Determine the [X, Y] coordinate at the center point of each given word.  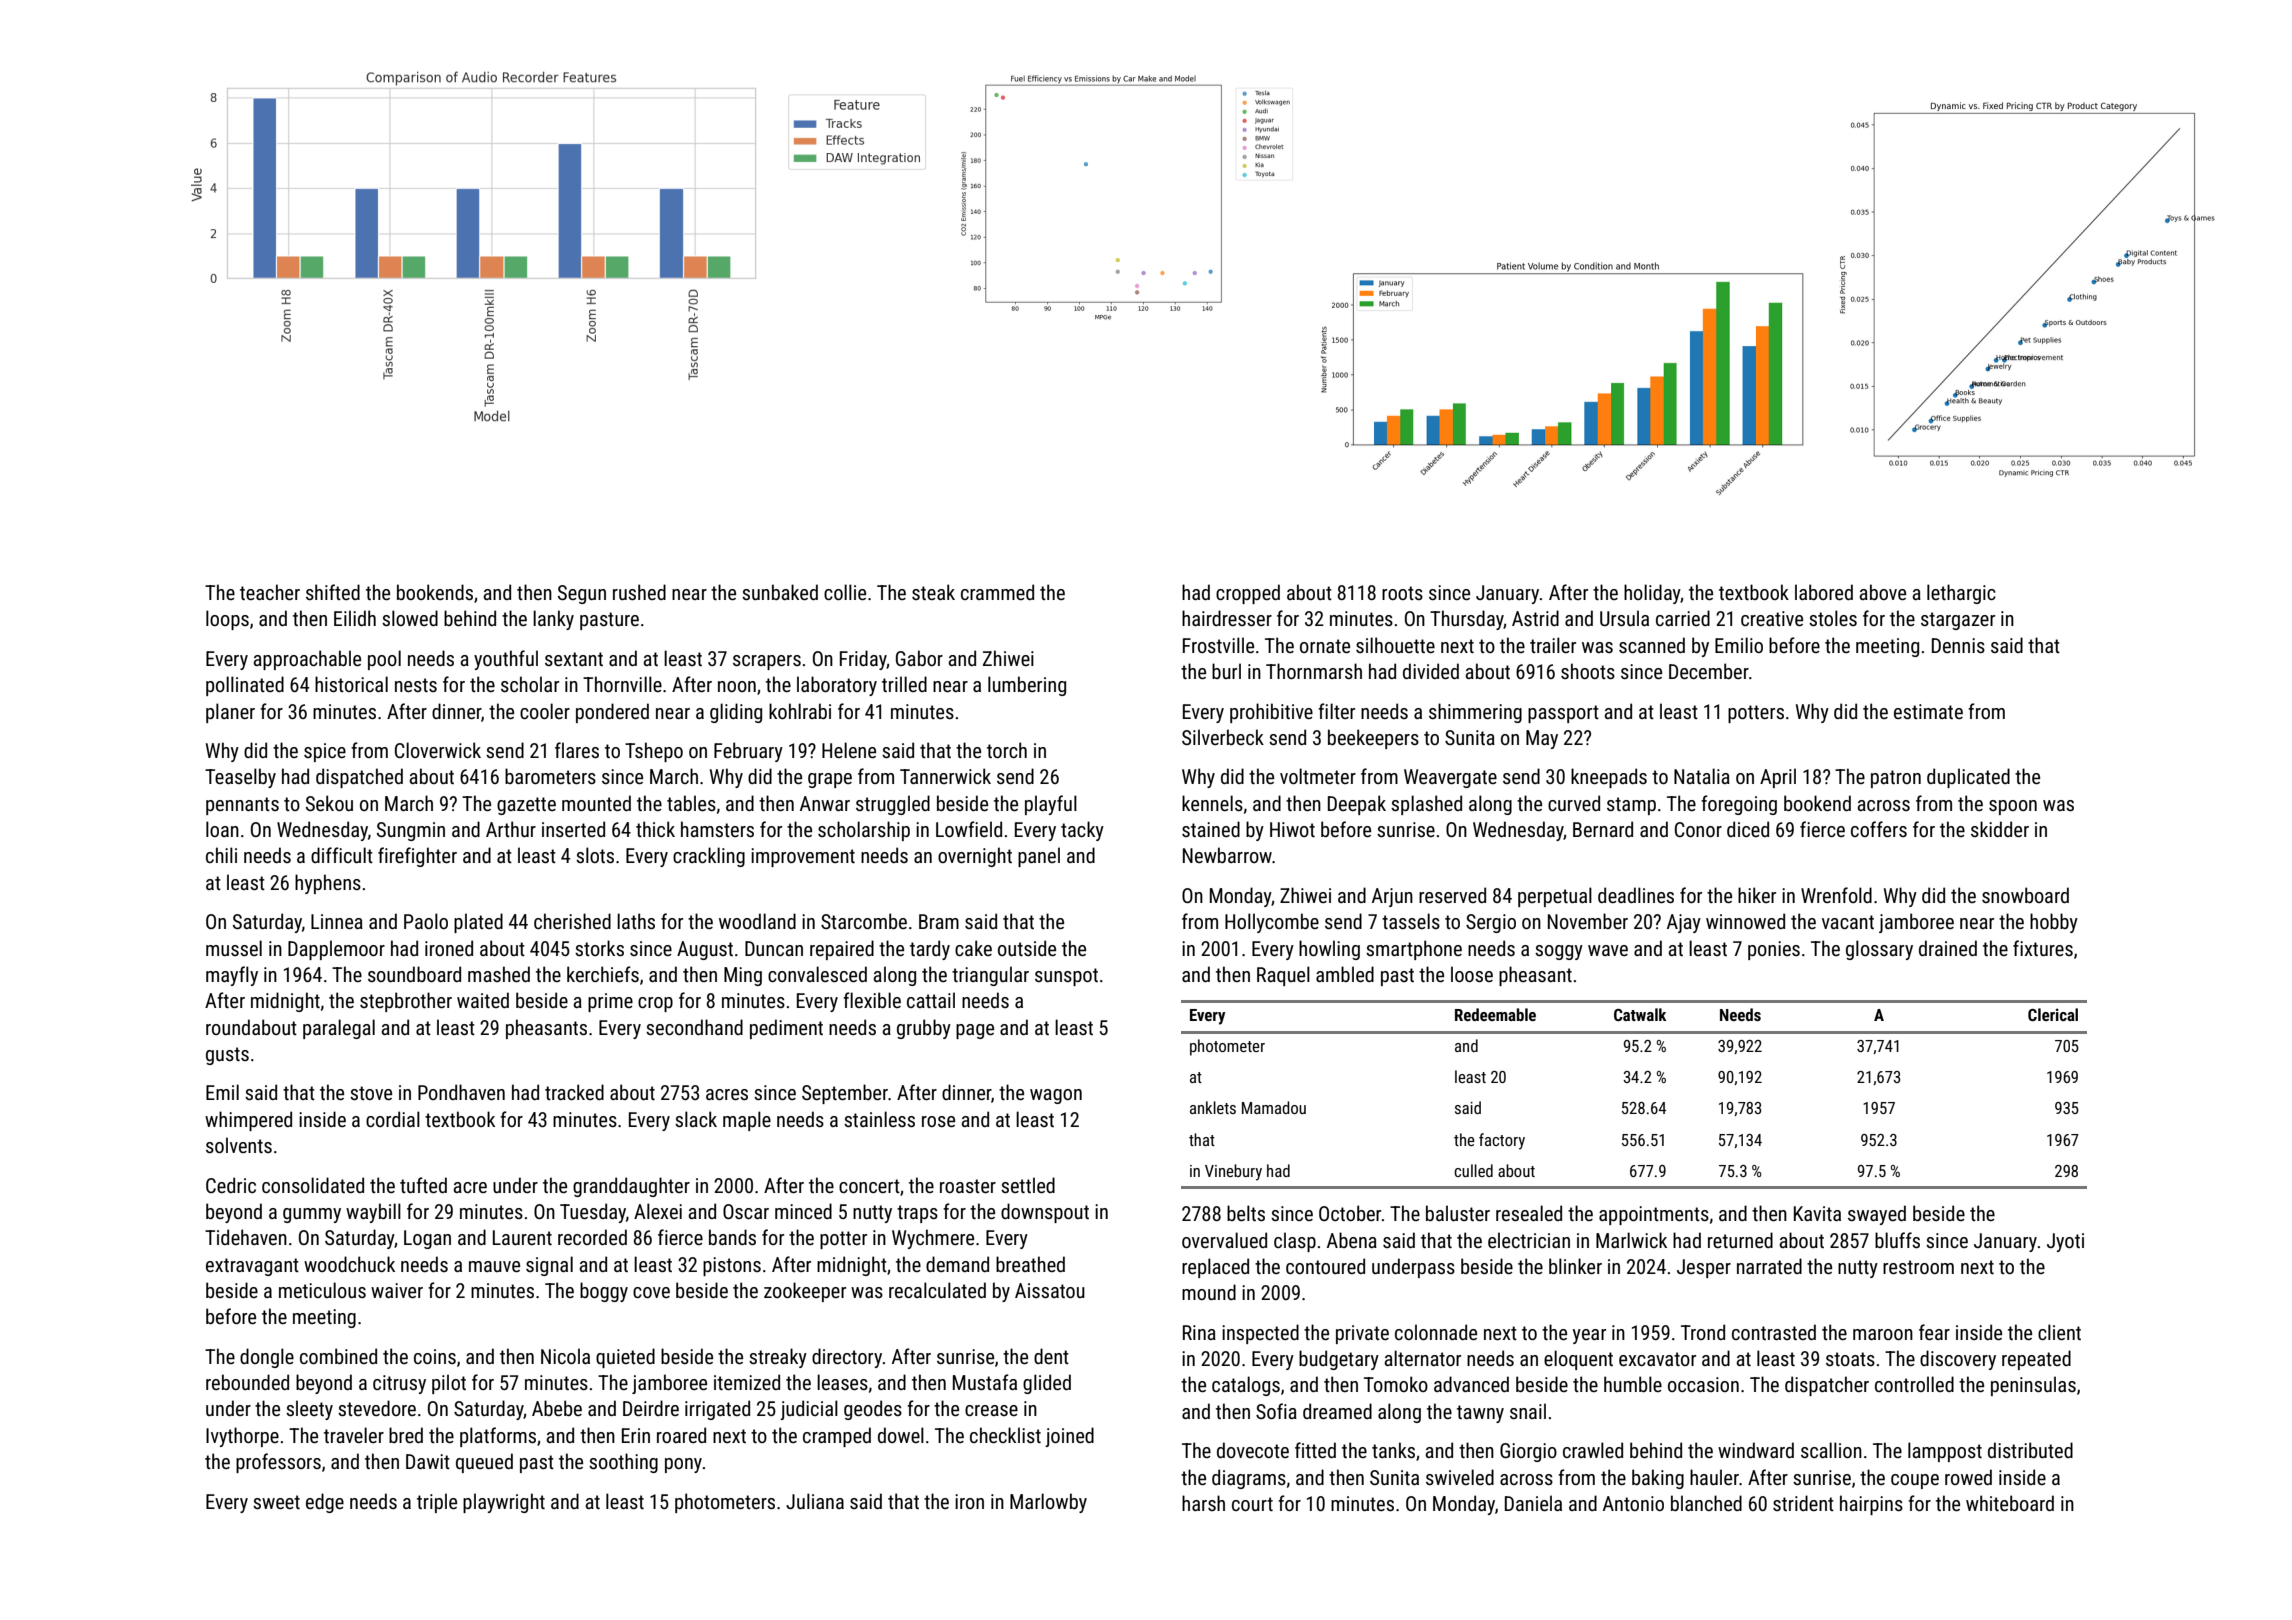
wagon [1056, 1096]
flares [577, 750]
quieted [625, 1358]
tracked [574, 1092]
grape [830, 780]
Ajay [1684, 923]
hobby [2054, 923]
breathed [1030, 1264]
